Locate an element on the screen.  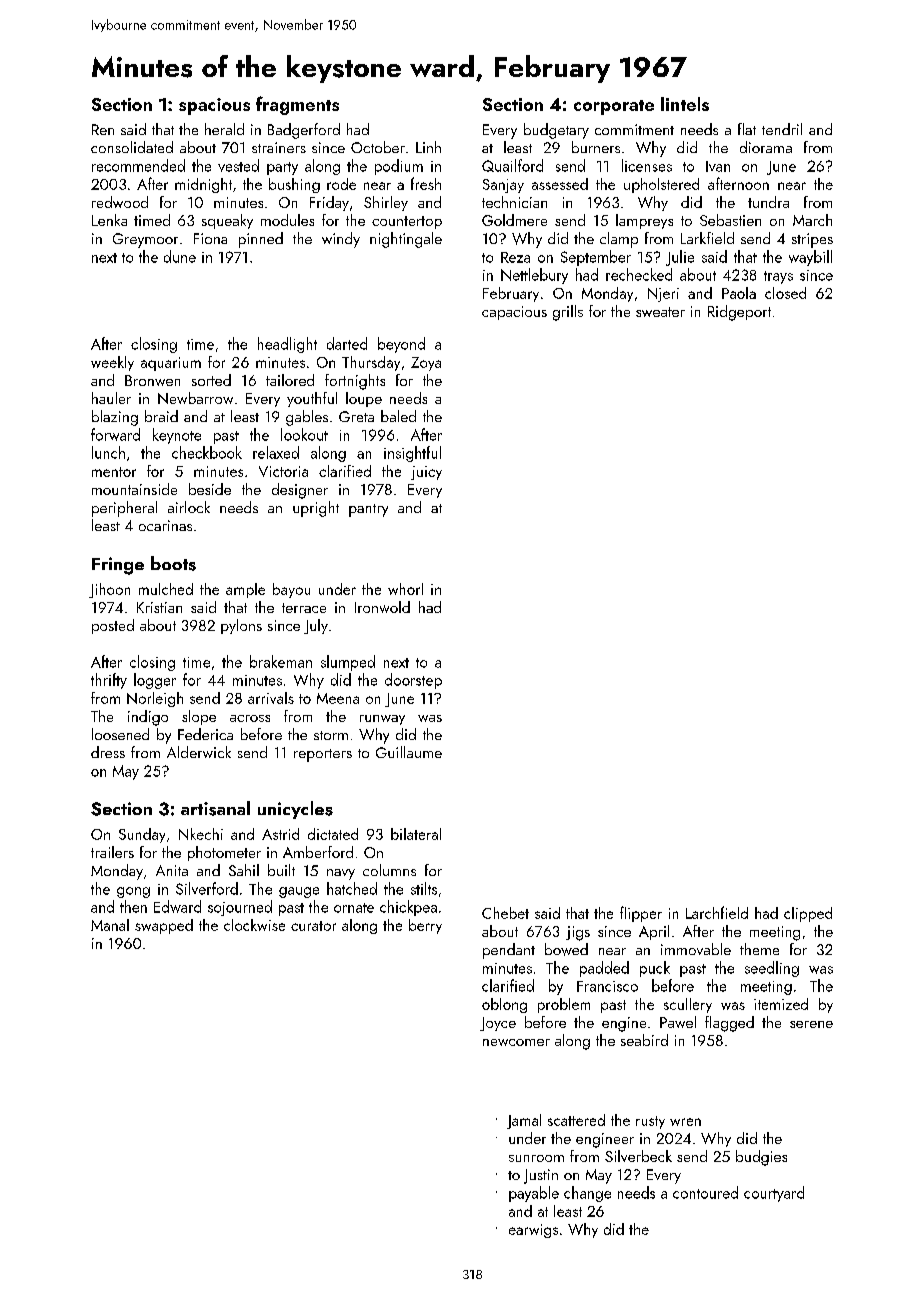
doorstep is located at coordinates (413, 681).
